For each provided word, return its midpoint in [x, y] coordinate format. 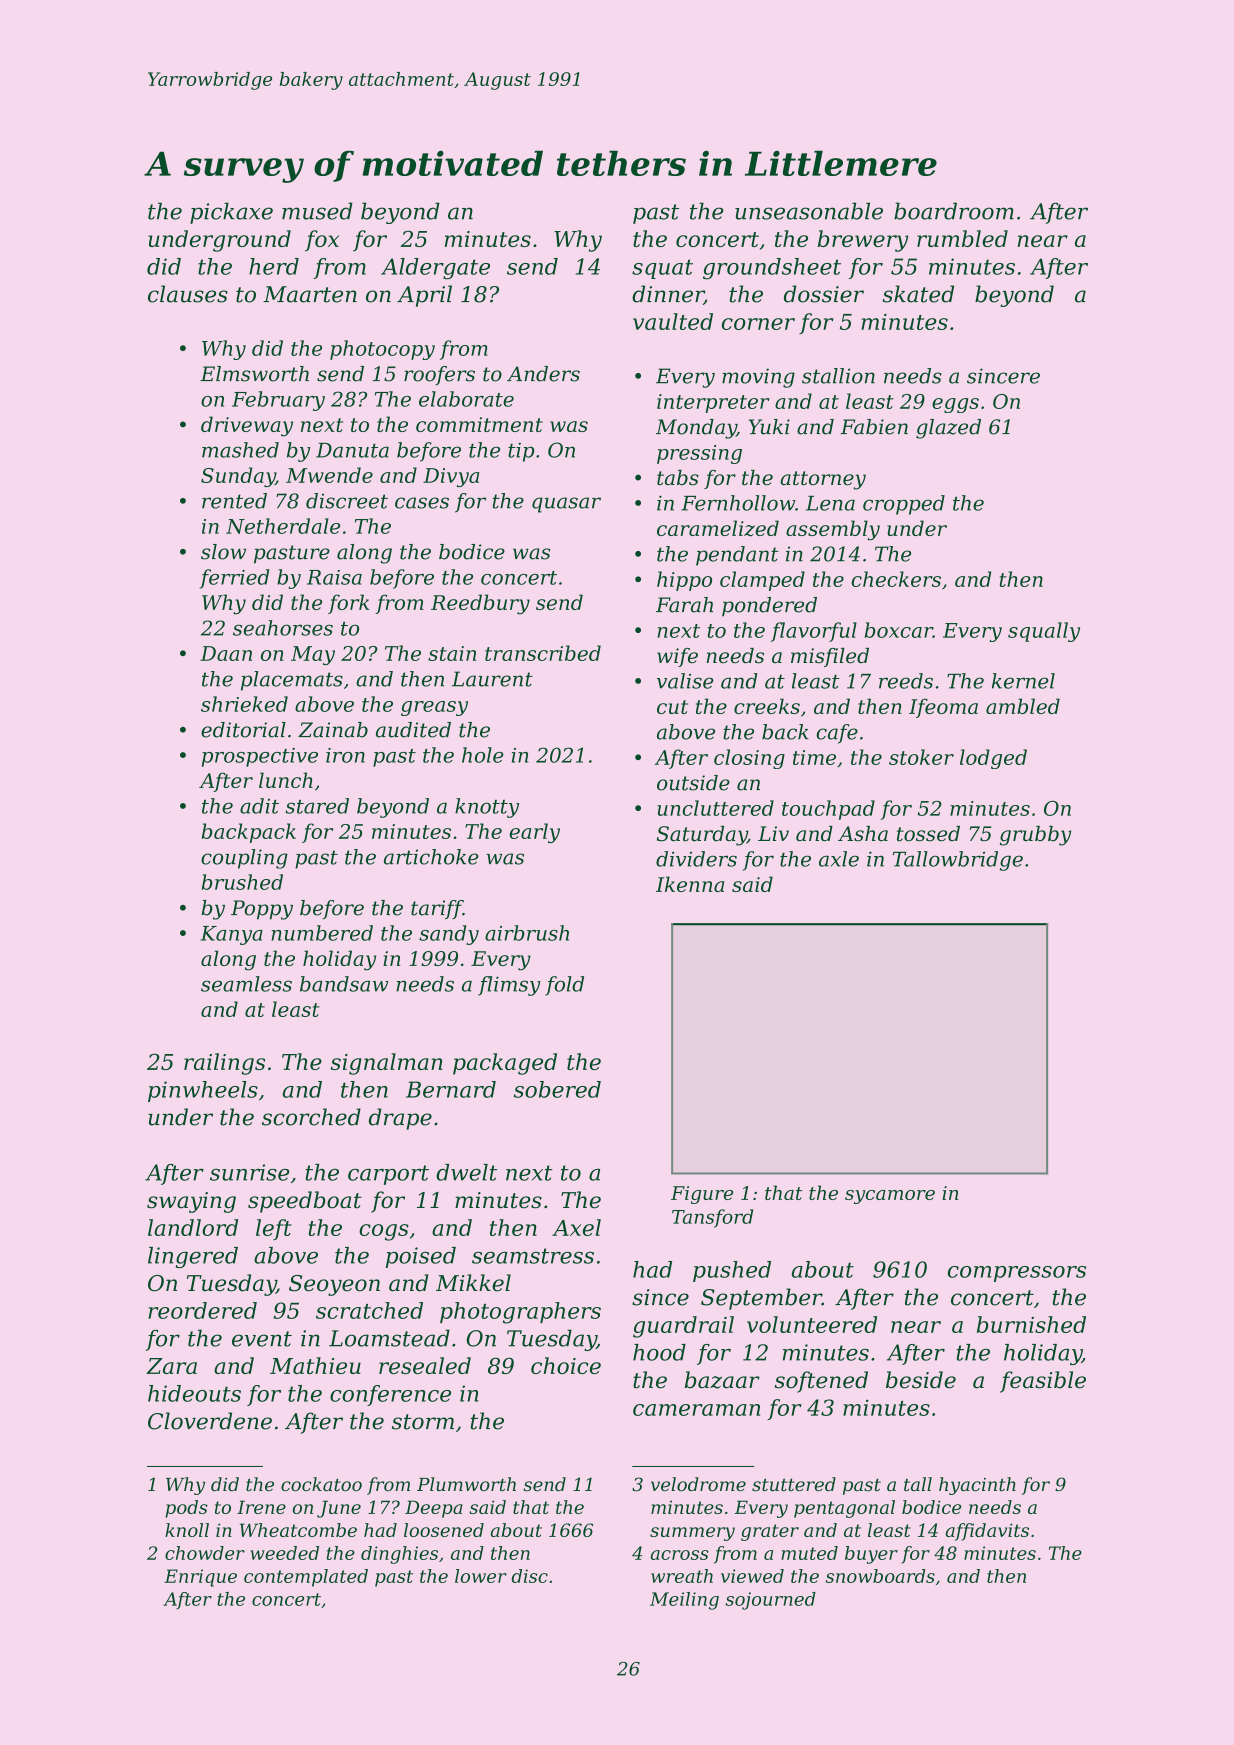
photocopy [382, 350]
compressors [1017, 1274]
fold [564, 986]
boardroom [954, 211]
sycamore [890, 1197]
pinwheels [203, 1091]
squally [1044, 632]
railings [224, 1064]
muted [809, 1553]
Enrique [200, 1578]
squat [662, 269]
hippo [684, 581]
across [680, 1555]
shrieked [244, 704]
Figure [702, 1195]
